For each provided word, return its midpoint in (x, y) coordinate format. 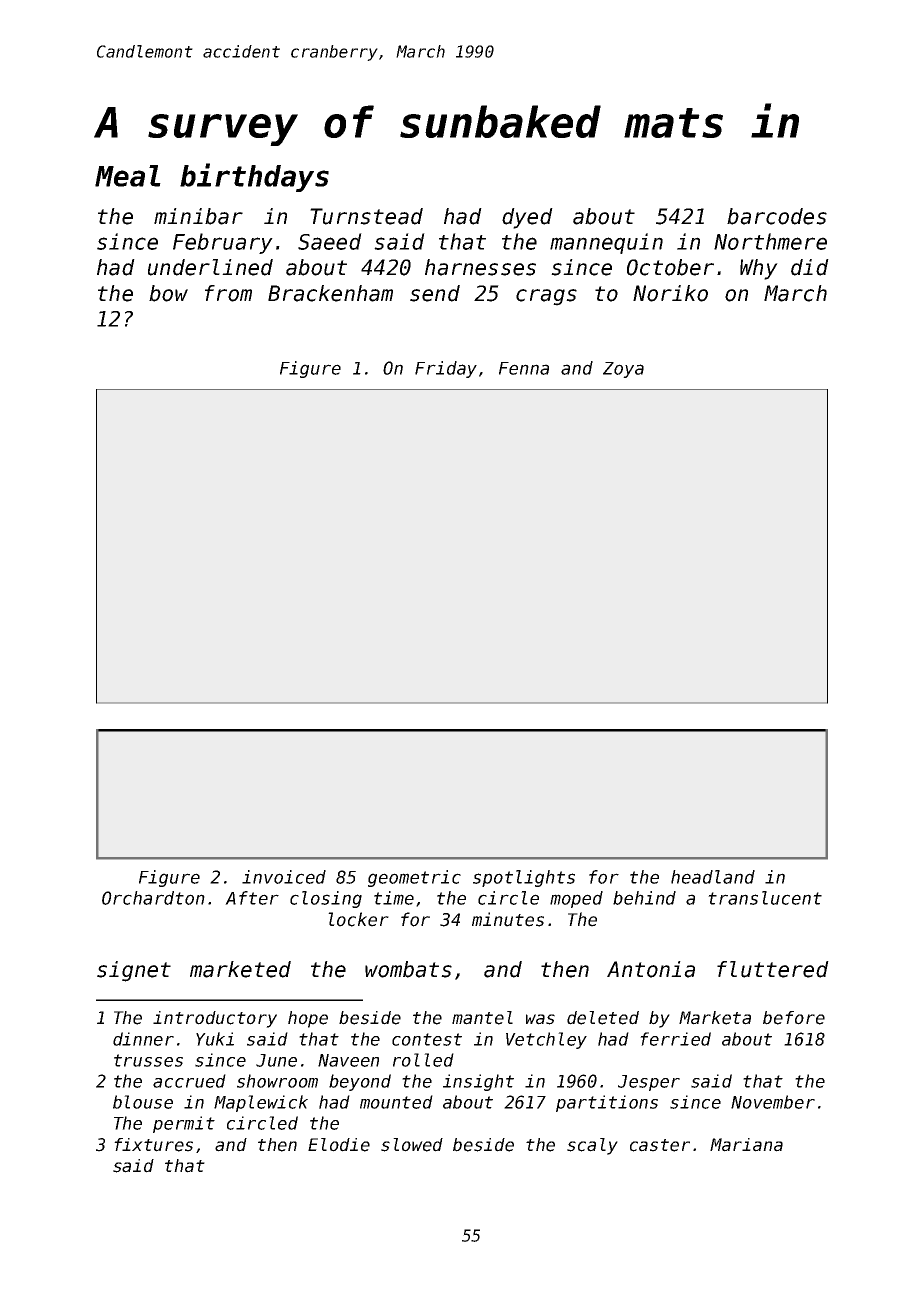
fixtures (153, 1145)
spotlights (524, 878)
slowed (412, 1145)
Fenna (524, 368)
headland (713, 877)
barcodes (777, 216)
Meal (128, 176)
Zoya (623, 370)
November (773, 1102)
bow (168, 293)
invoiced (284, 877)
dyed (527, 218)
